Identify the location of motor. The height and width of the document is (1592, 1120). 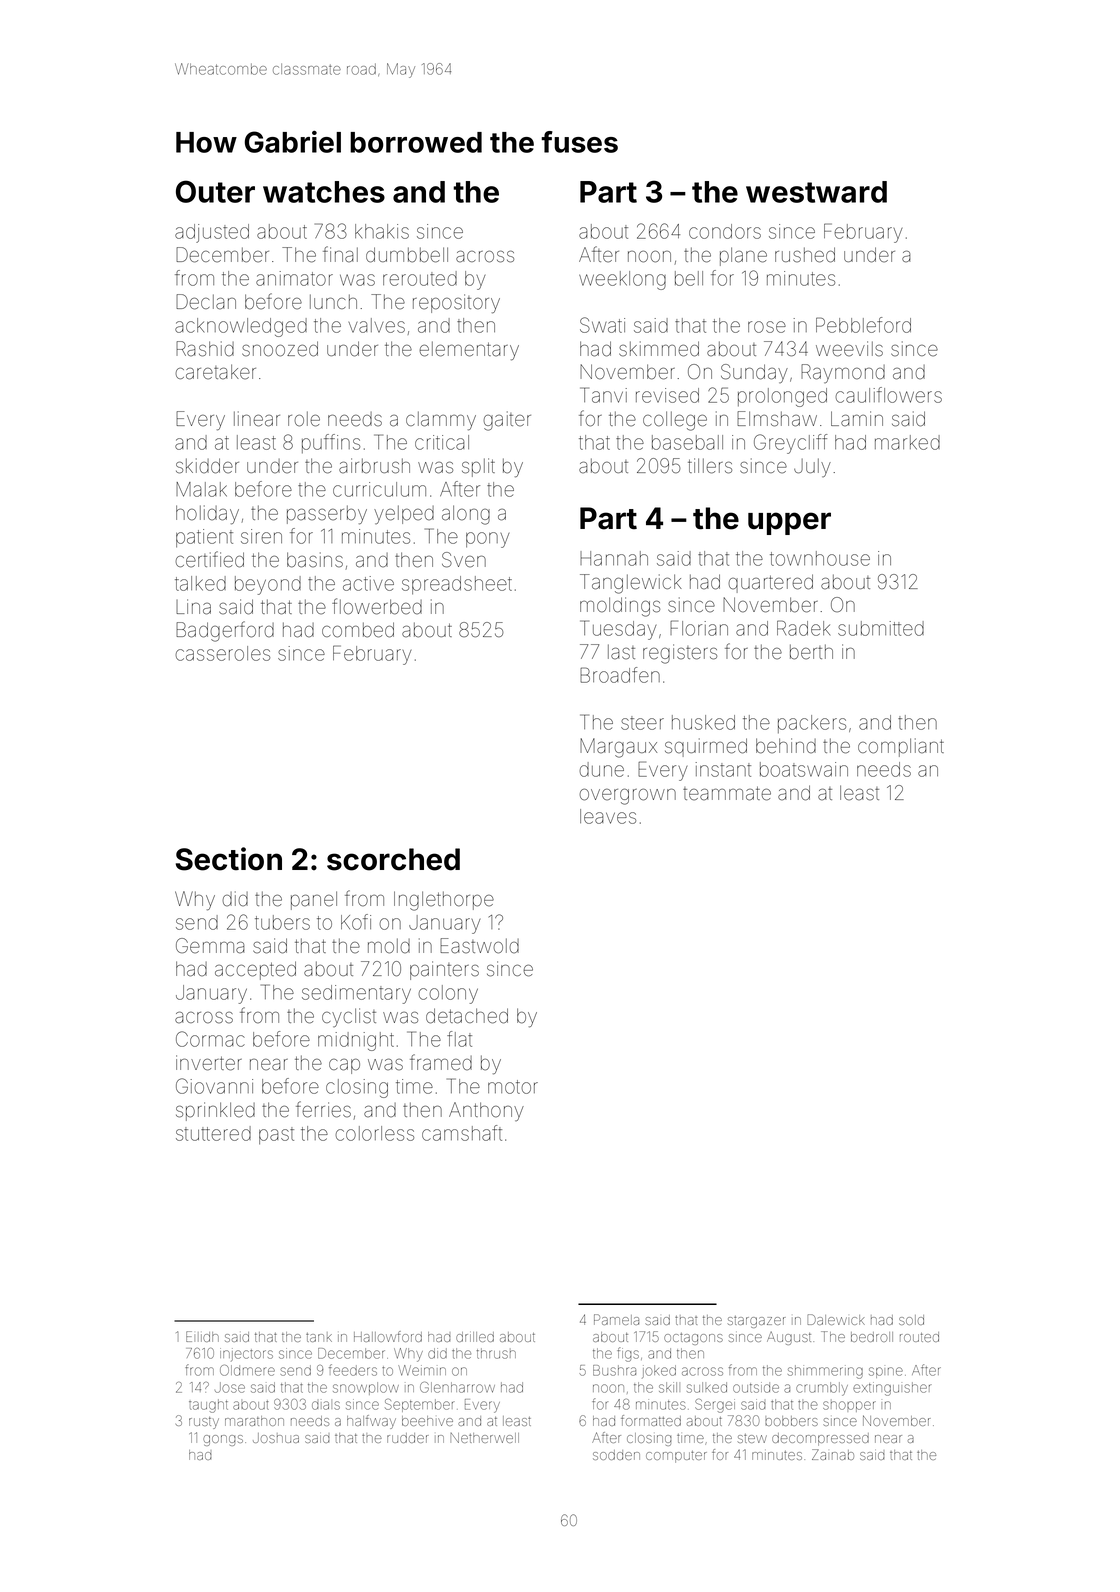
(513, 1087).
